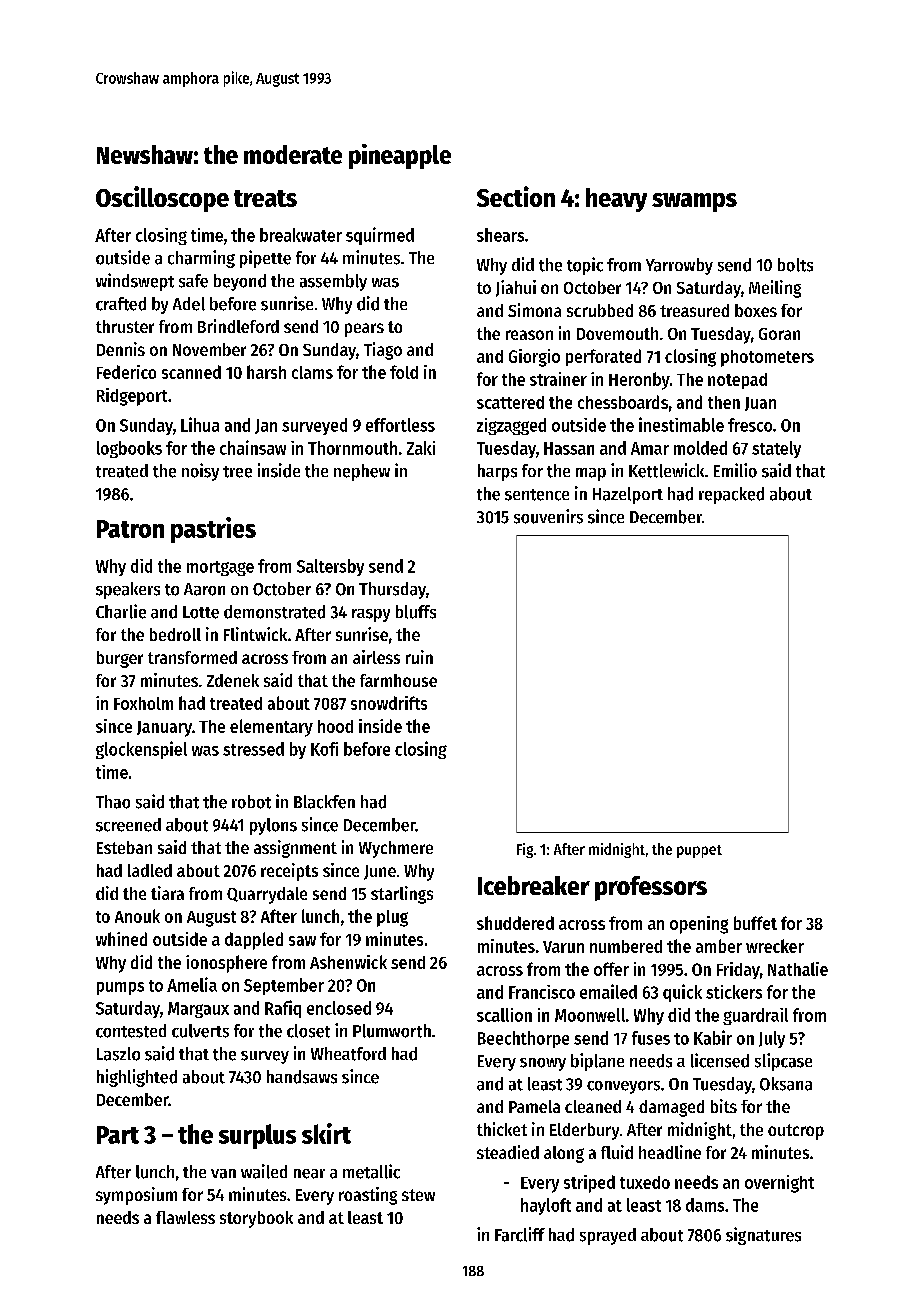 Image resolution: width=924 pixels, height=1311 pixels. What do you see at coordinates (694, 202) in the page?
I see `swamps` at bounding box center [694, 202].
